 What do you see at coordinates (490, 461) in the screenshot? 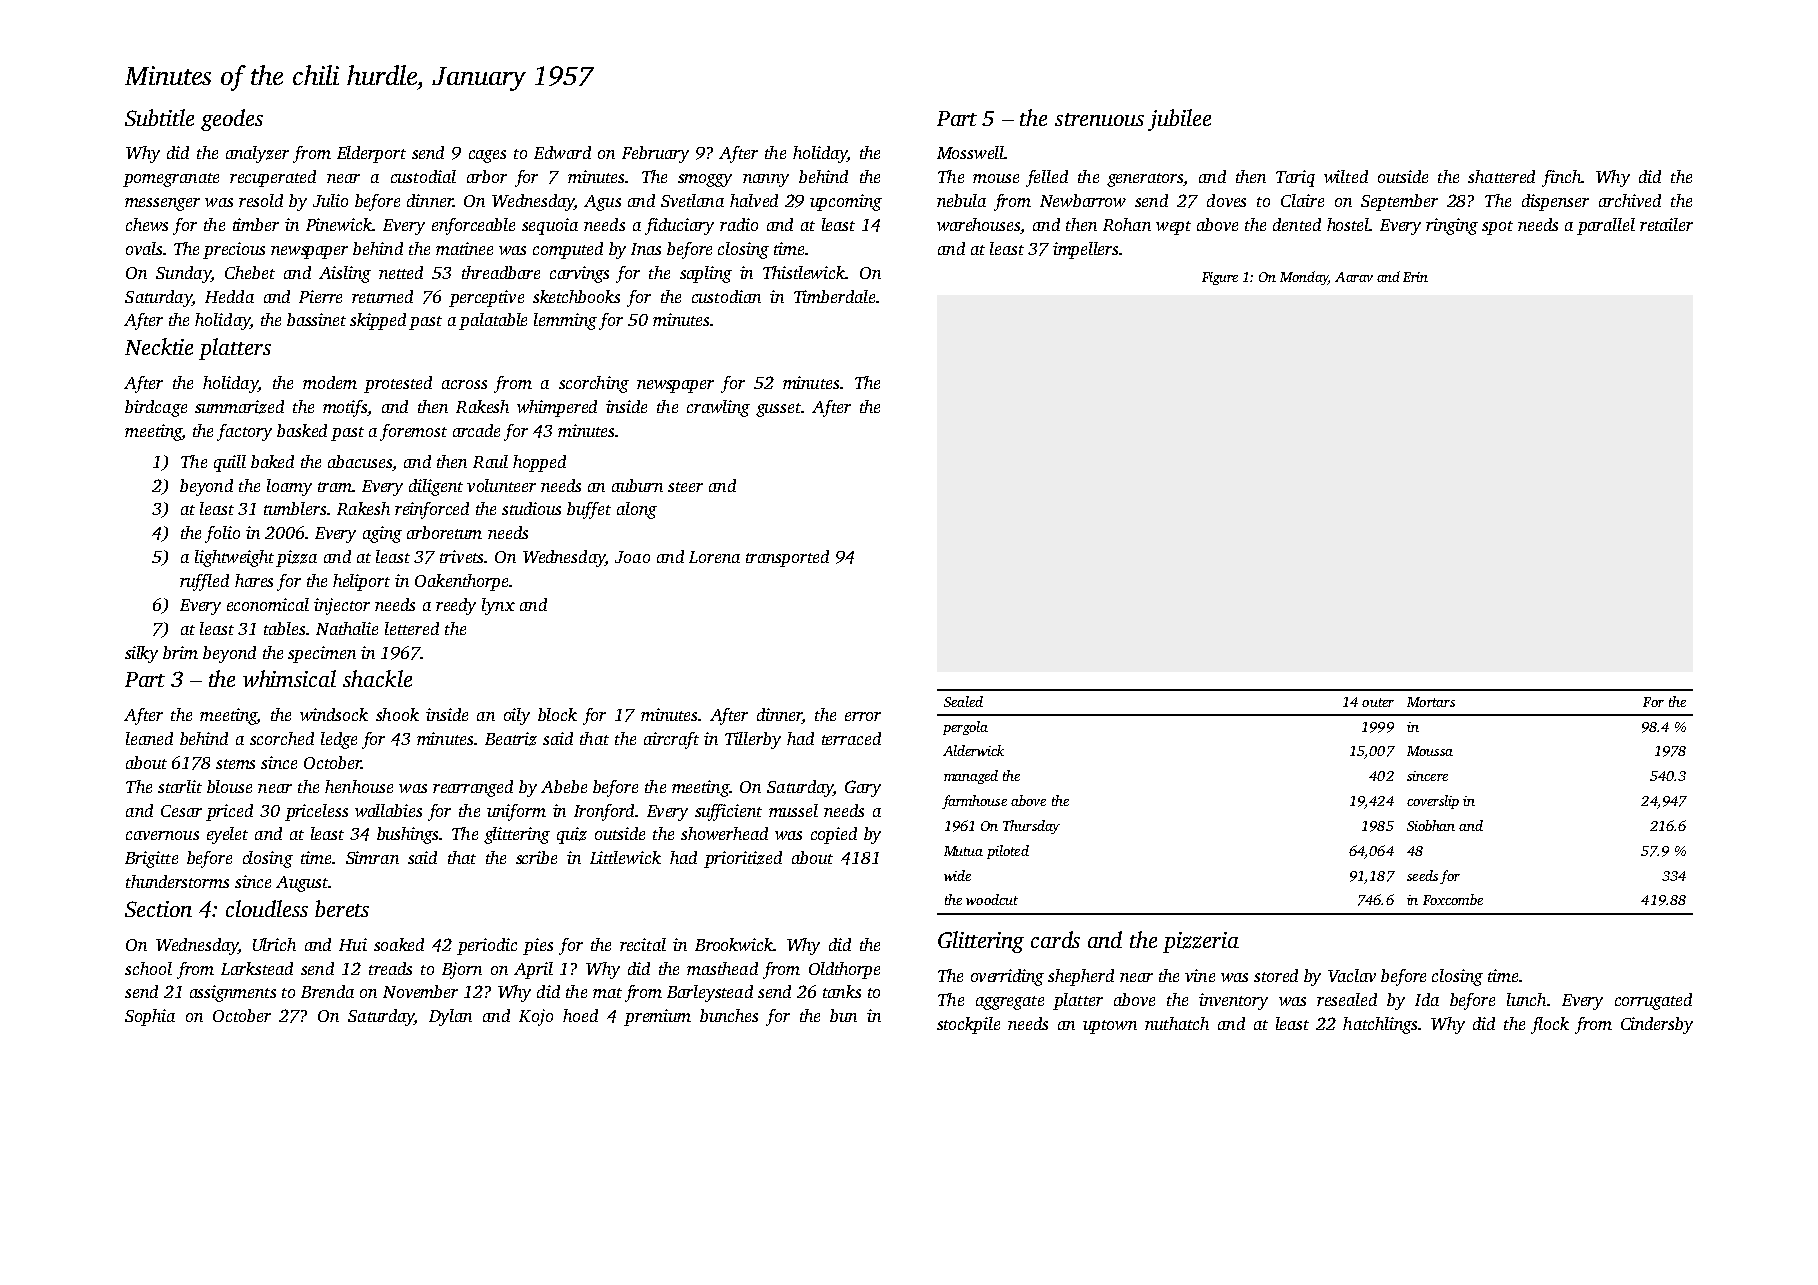
I see `Raul` at bounding box center [490, 461].
